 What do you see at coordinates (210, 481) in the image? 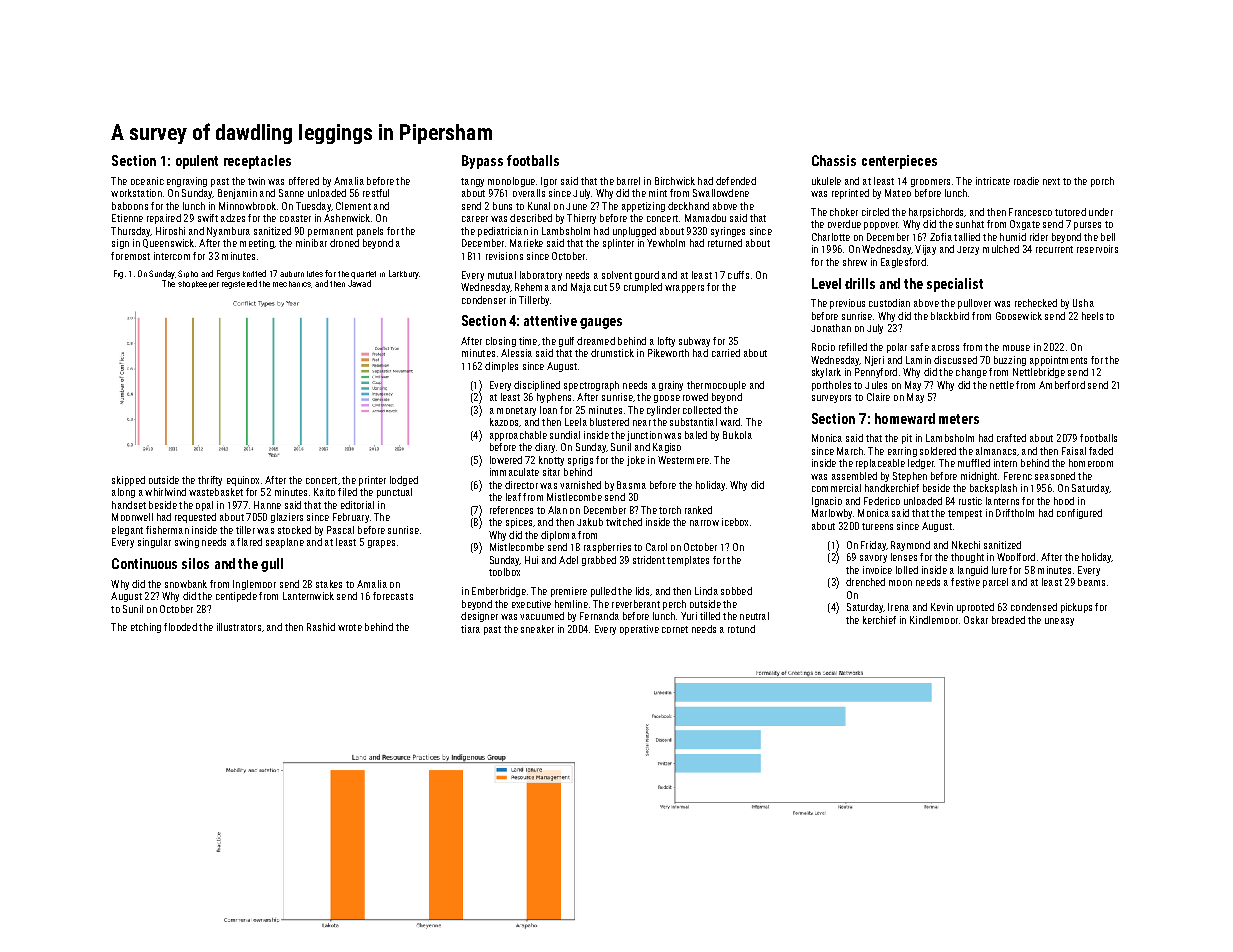
I see `thrifty` at bounding box center [210, 481].
